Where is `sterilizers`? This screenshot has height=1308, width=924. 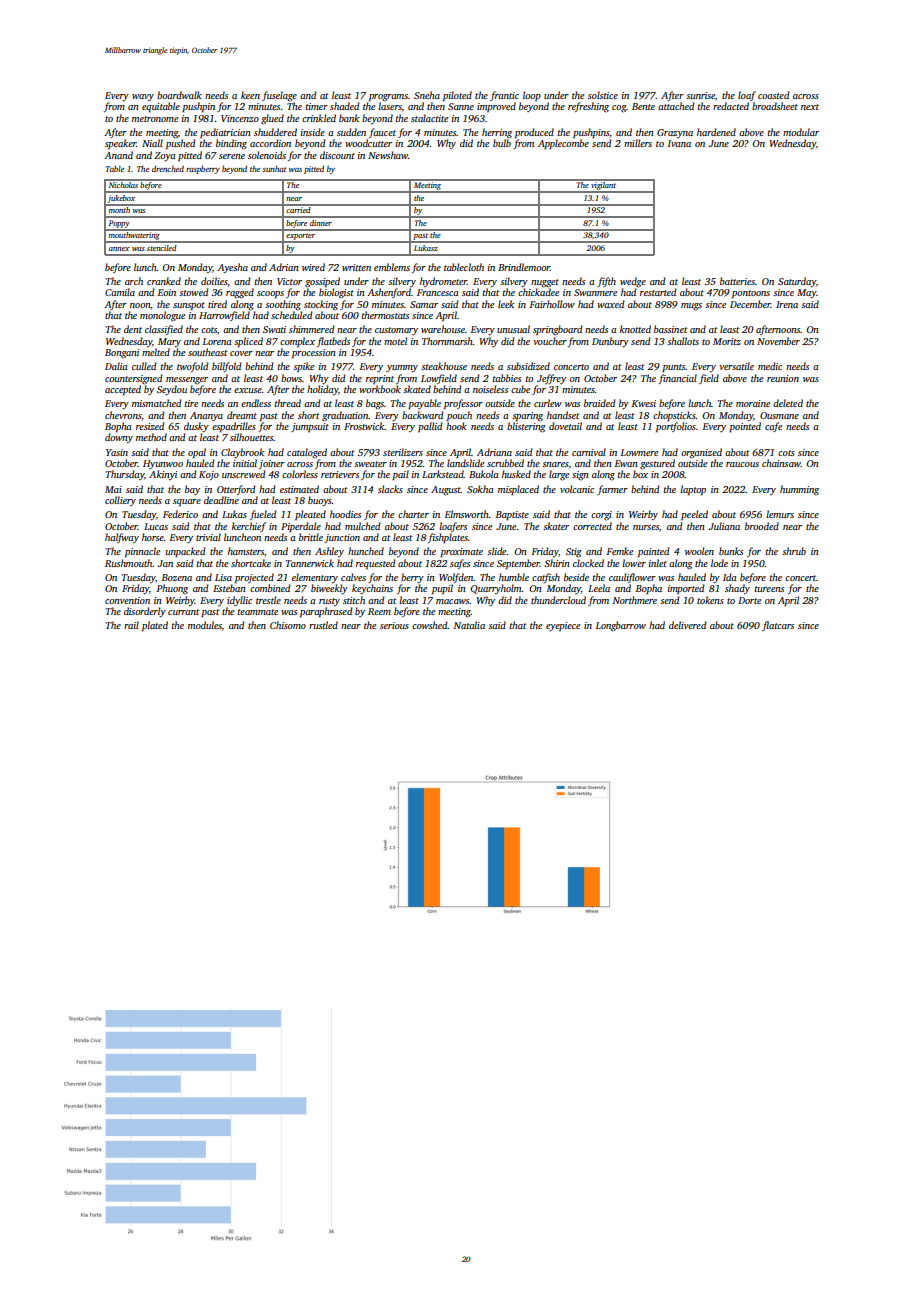 sterilizers is located at coordinates (403, 452).
